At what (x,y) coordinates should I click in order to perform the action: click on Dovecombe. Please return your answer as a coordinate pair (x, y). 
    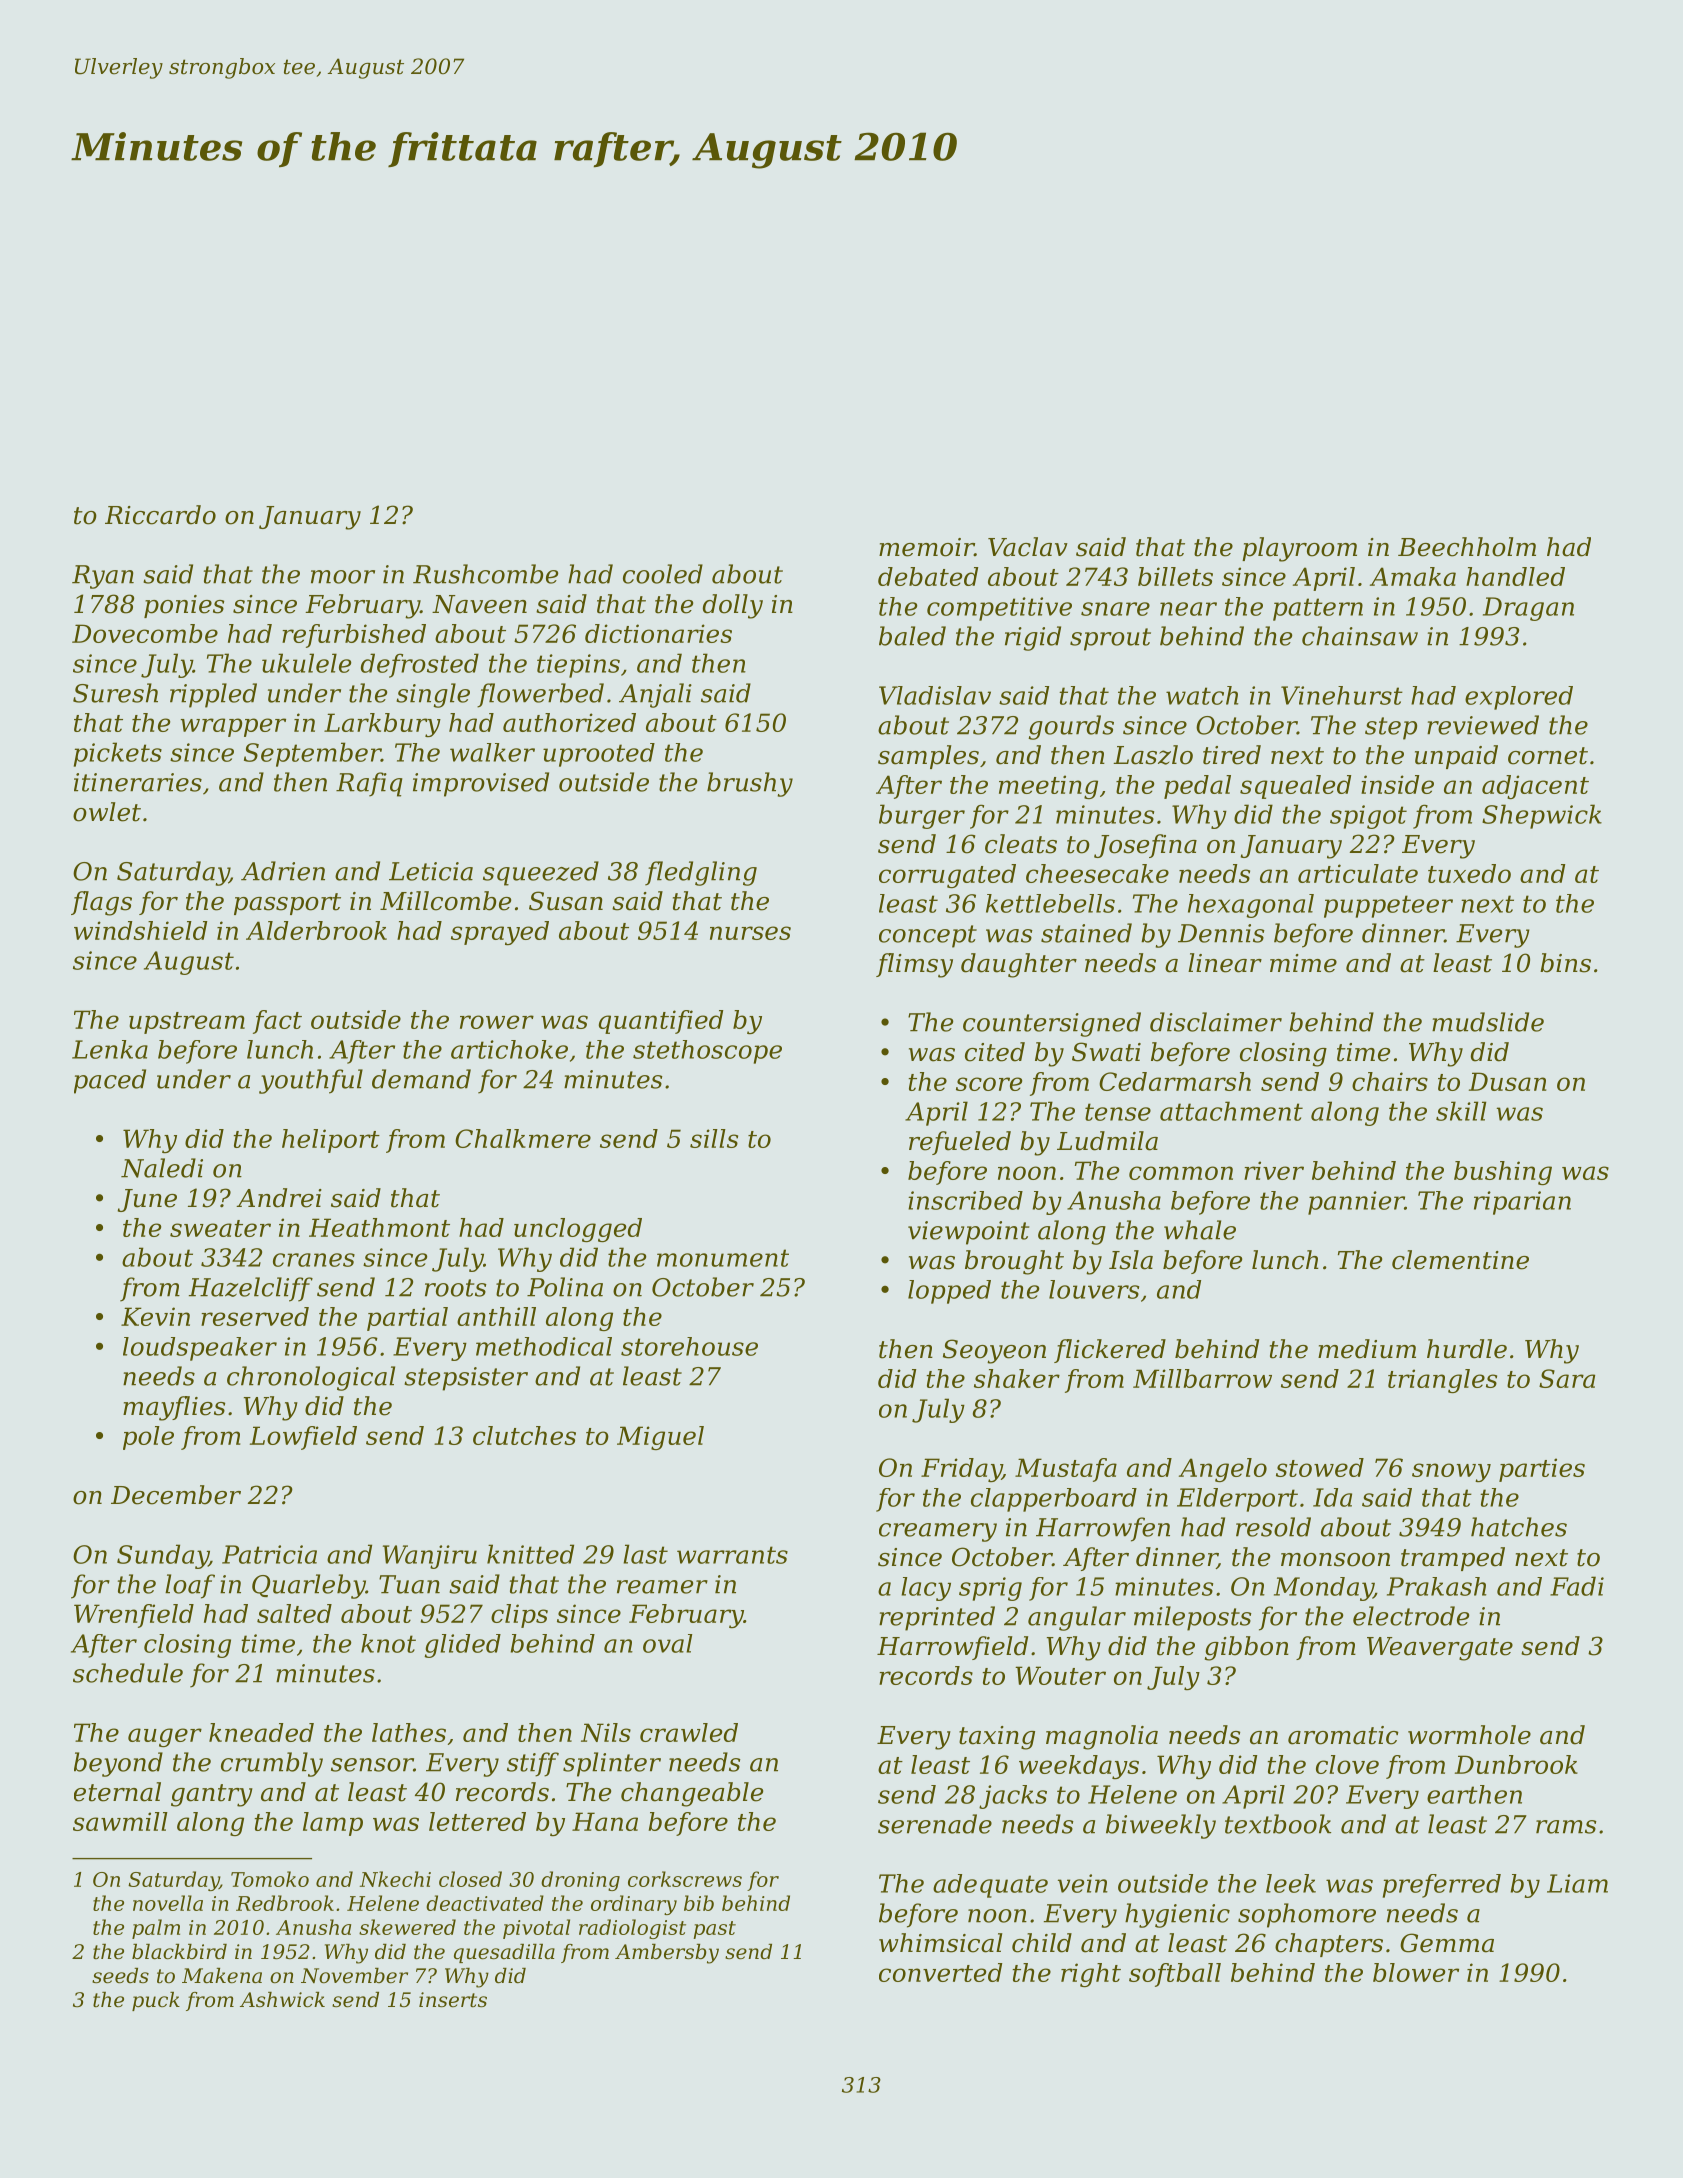
    Looking at the image, I should click on (145, 633).
